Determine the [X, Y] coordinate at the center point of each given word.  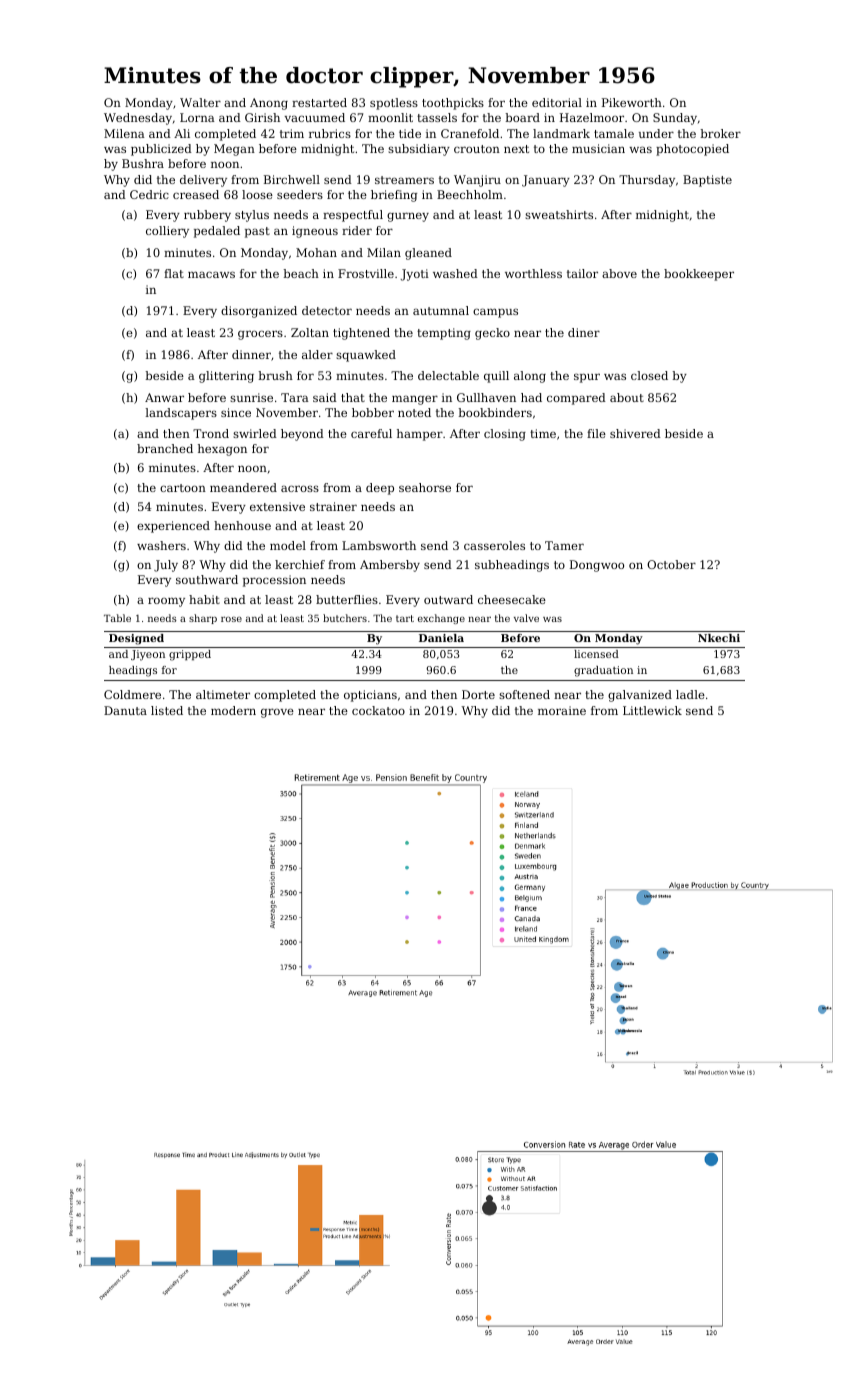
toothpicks [453, 104]
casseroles [494, 545]
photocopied [692, 150]
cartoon [183, 488]
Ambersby [390, 566]
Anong [269, 104]
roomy [166, 602]
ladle [690, 694]
